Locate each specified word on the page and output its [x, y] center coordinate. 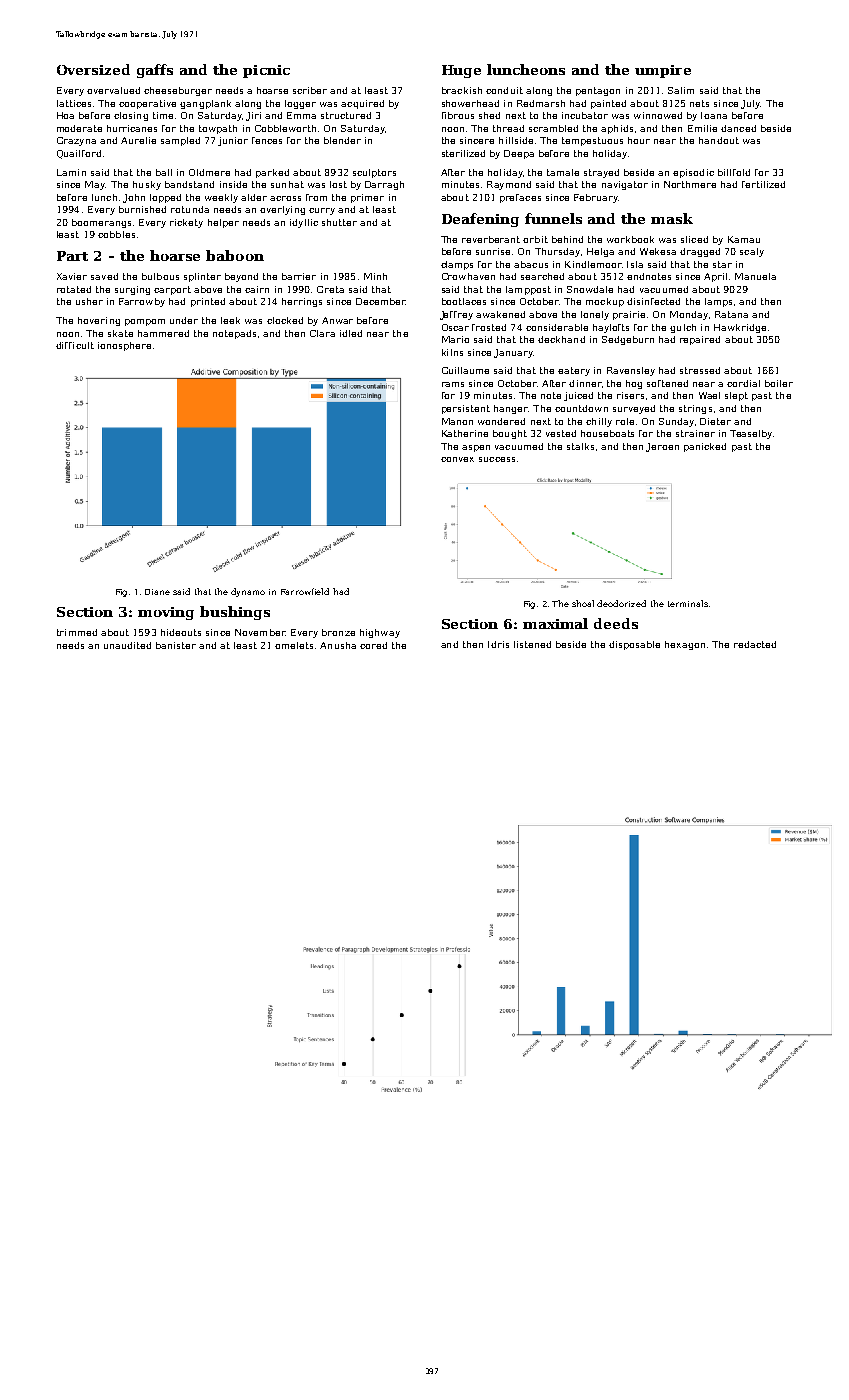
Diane [157, 592]
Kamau [744, 239]
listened [532, 644]
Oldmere [209, 172]
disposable [634, 645]
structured [346, 115]
